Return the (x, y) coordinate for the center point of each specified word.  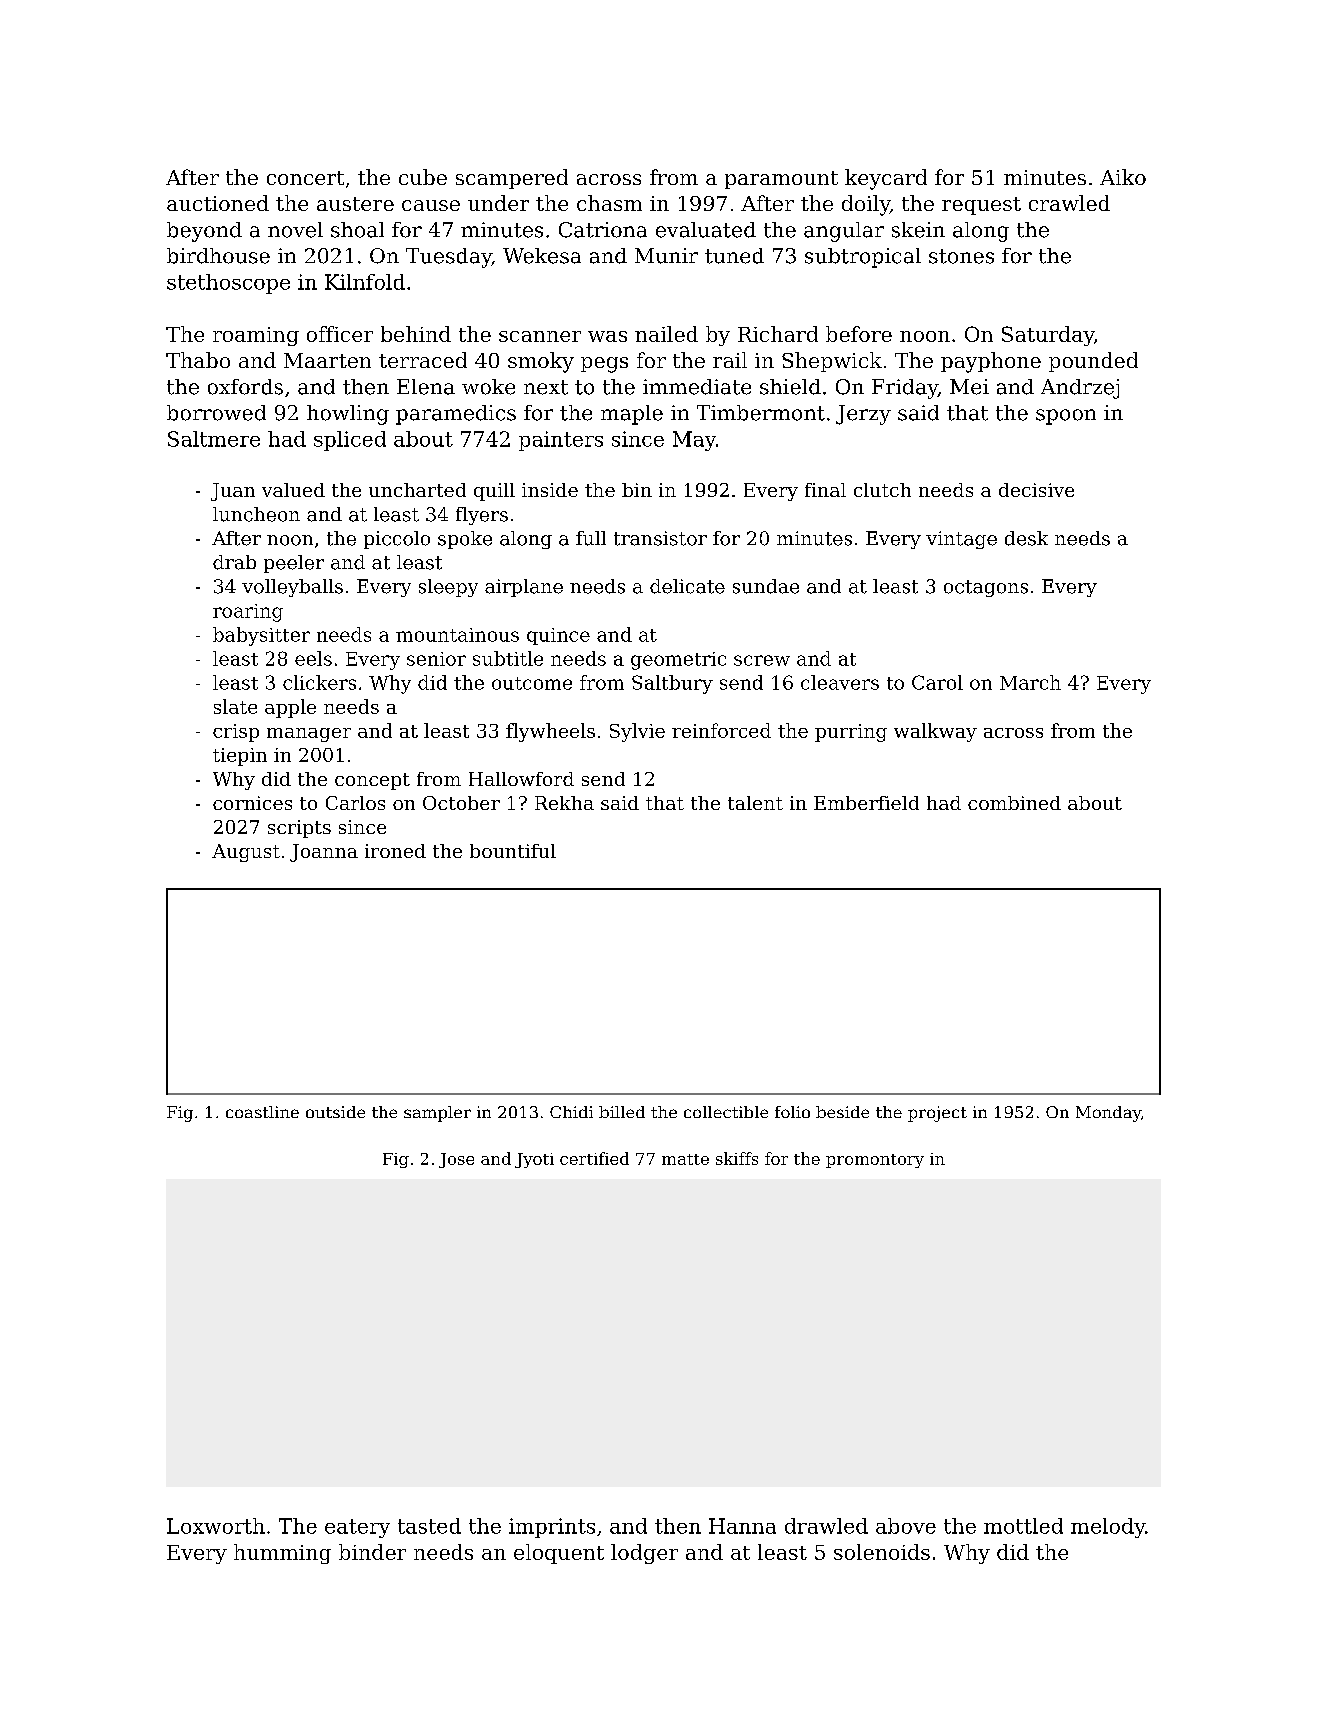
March (1030, 682)
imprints (552, 1528)
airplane (524, 588)
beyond (204, 232)
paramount (781, 180)
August (246, 853)
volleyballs (292, 588)
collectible (726, 1112)
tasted (429, 1526)
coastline (262, 1112)
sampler (437, 1114)
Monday (1108, 1114)
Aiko (1123, 177)
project (937, 1114)
